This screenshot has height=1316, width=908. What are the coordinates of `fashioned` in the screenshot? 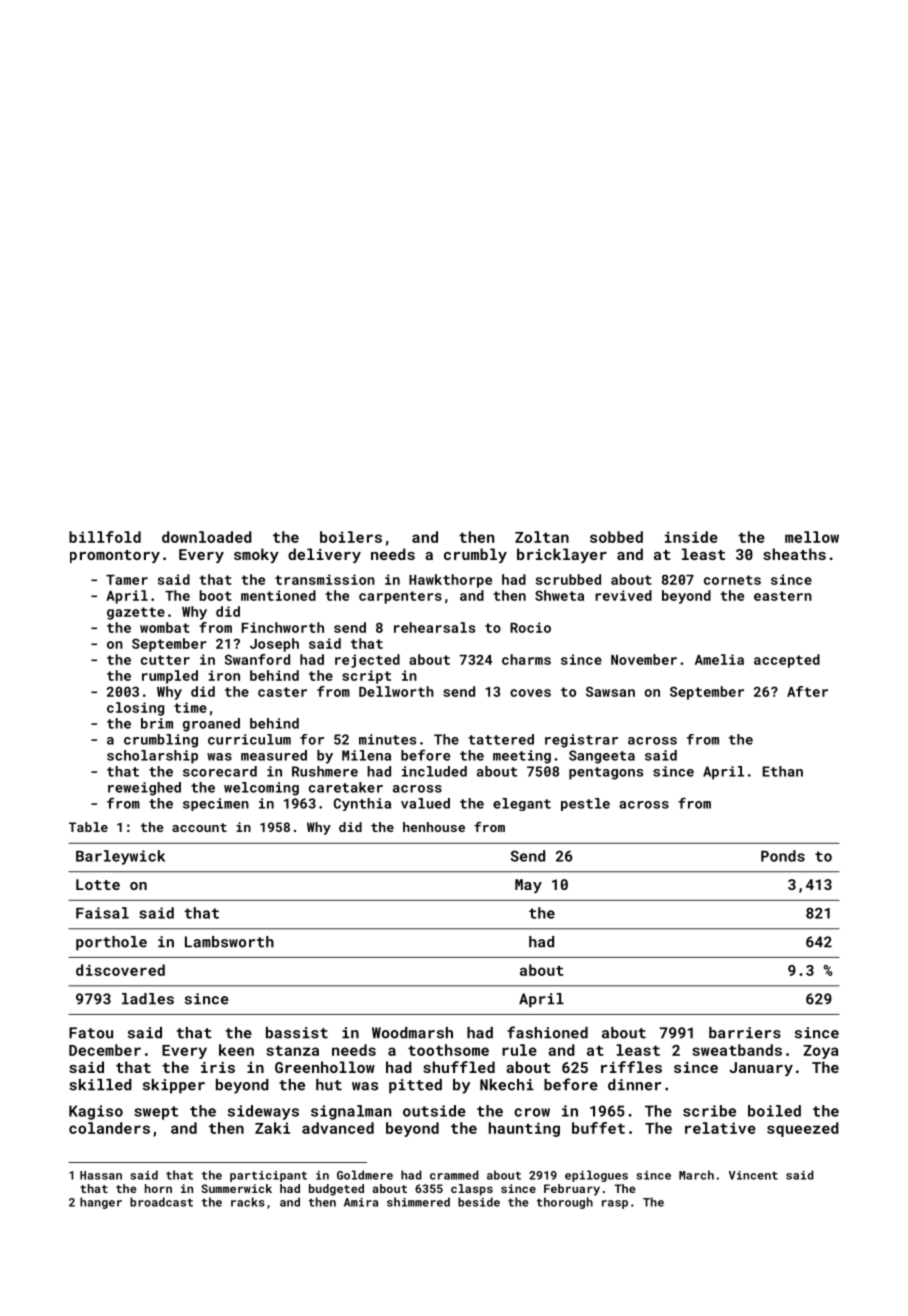 It's located at (547, 1032).
